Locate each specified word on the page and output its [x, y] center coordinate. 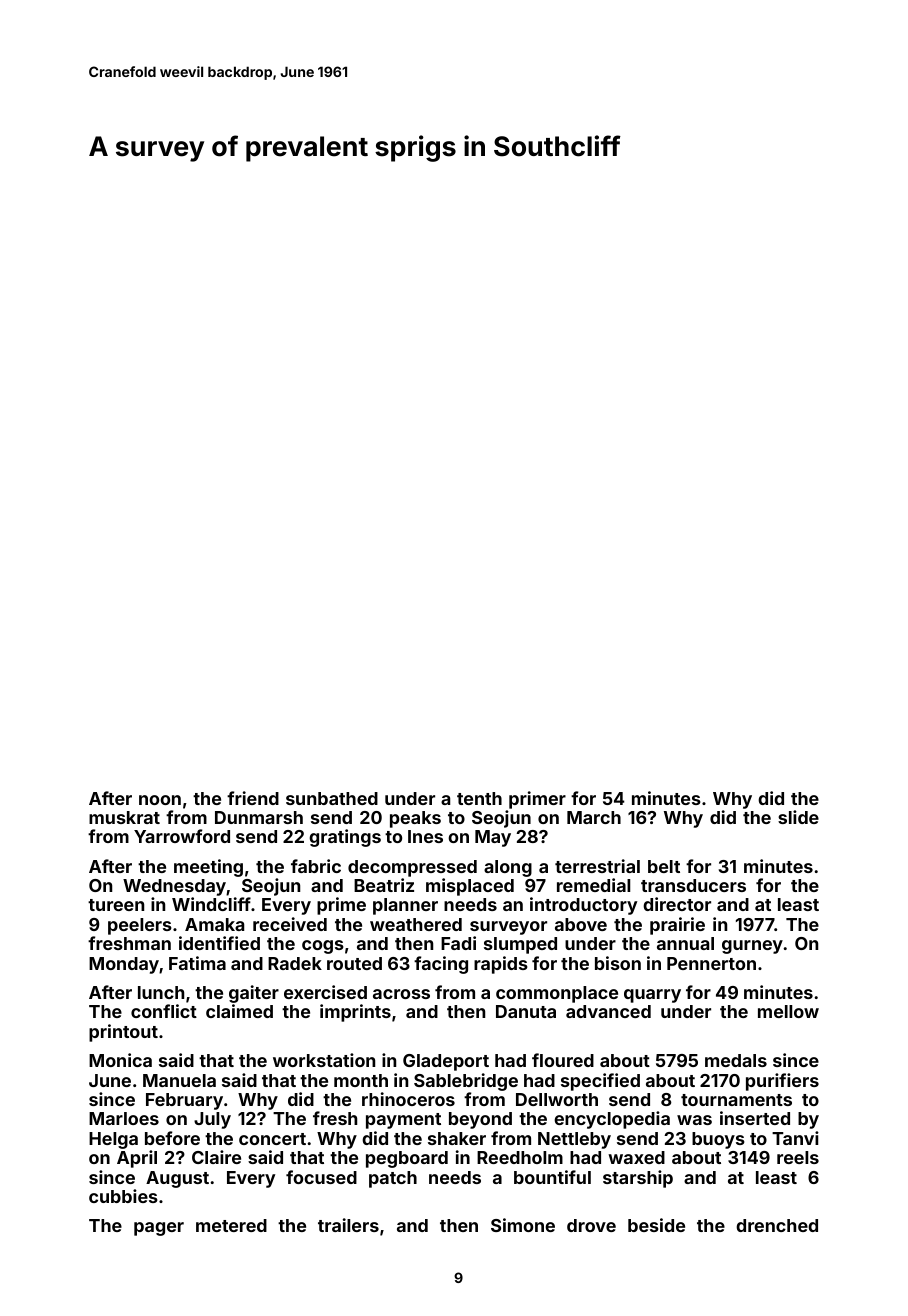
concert [272, 1139]
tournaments [736, 1100]
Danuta [526, 1011]
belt [664, 866]
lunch [161, 992]
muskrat [124, 817]
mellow [788, 1011]
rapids [501, 965]
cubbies [123, 1196]
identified [219, 943]
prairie [677, 926]
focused [321, 1177]
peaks [415, 819]
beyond [480, 1120]
